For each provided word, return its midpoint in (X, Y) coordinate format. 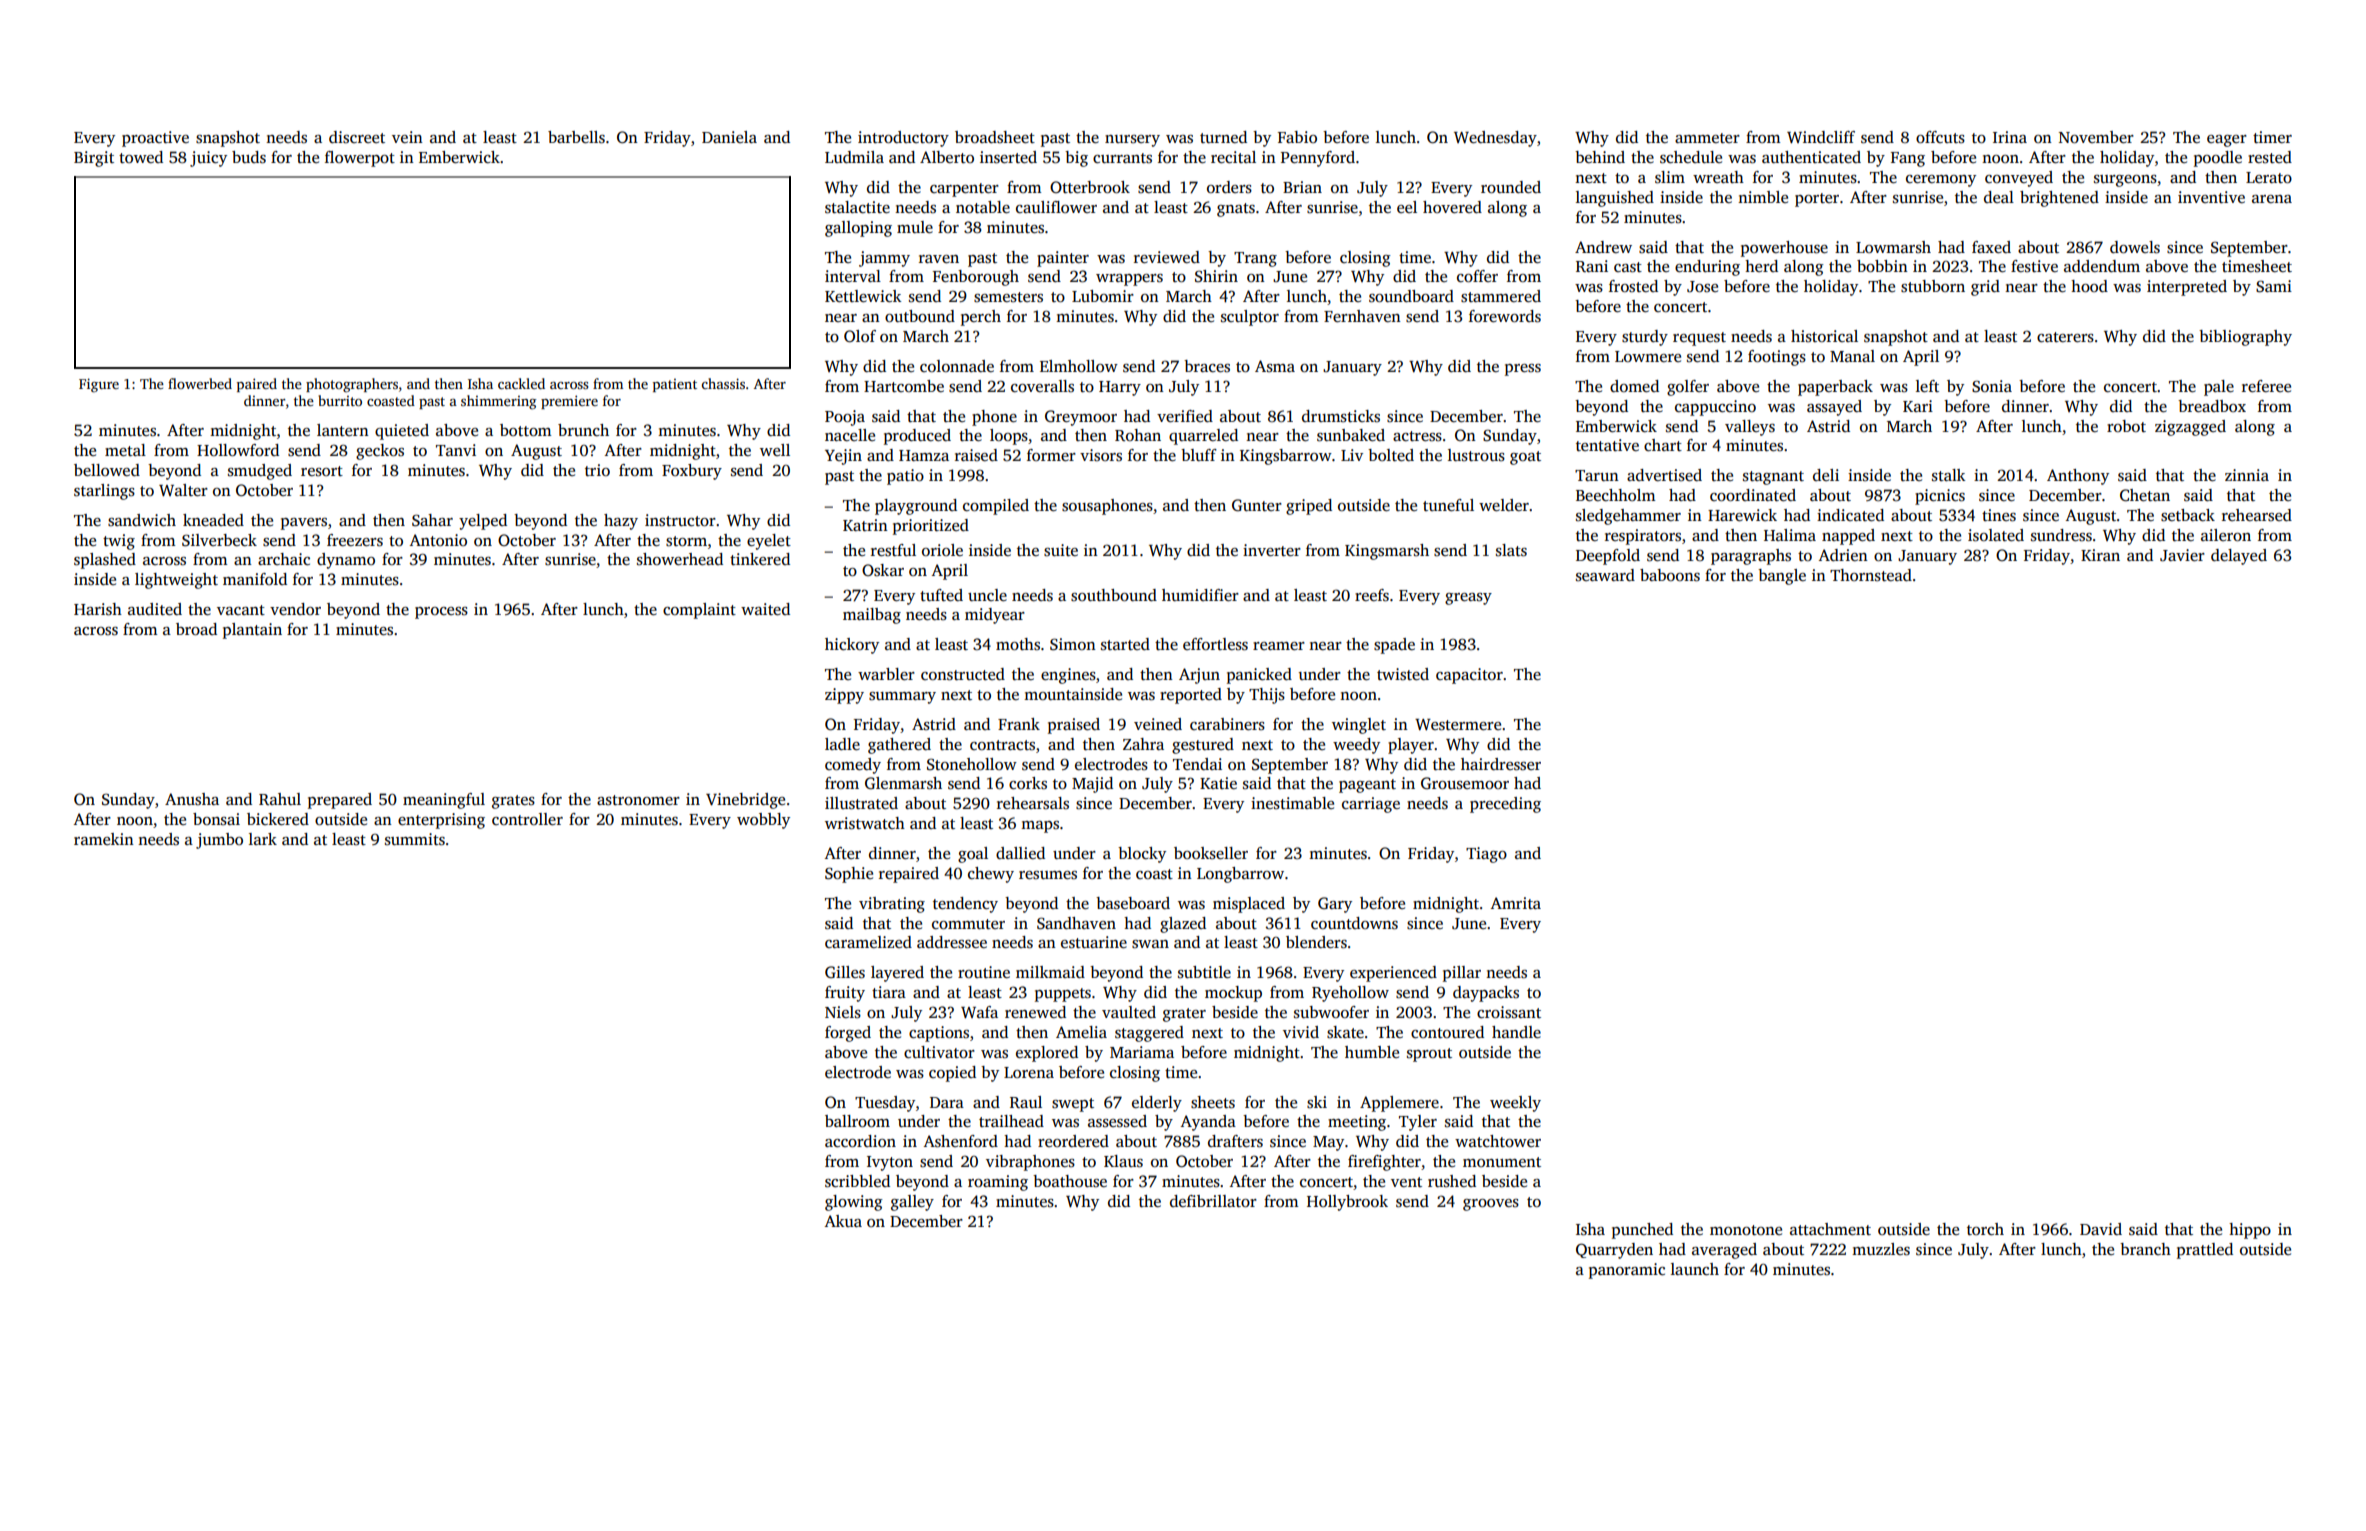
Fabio (1297, 137)
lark (263, 839)
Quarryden (1614, 1251)
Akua (843, 1221)
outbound (920, 316)
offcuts (1940, 137)
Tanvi (456, 450)
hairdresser (1501, 764)
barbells (576, 137)
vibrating (892, 905)
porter (1817, 200)
